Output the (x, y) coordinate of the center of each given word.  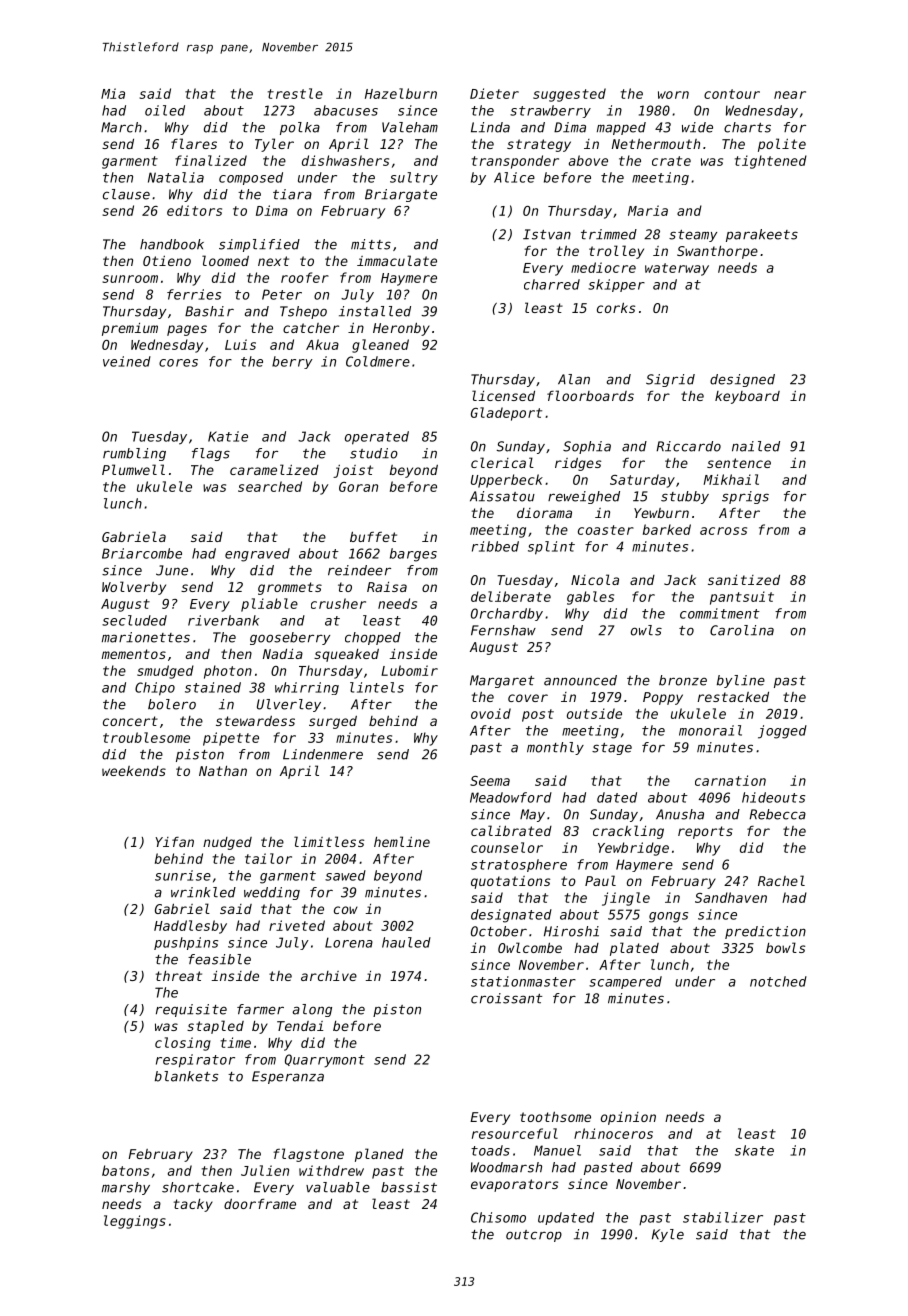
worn (673, 95)
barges (413, 555)
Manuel (557, 1150)
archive (329, 976)
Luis (240, 344)
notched (778, 981)
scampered (625, 982)
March (121, 127)
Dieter (494, 93)
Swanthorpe (717, 252)
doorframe (260, 1203)
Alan (574, 379)
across (723, 531)
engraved (257, 555)
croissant (506, 998)
